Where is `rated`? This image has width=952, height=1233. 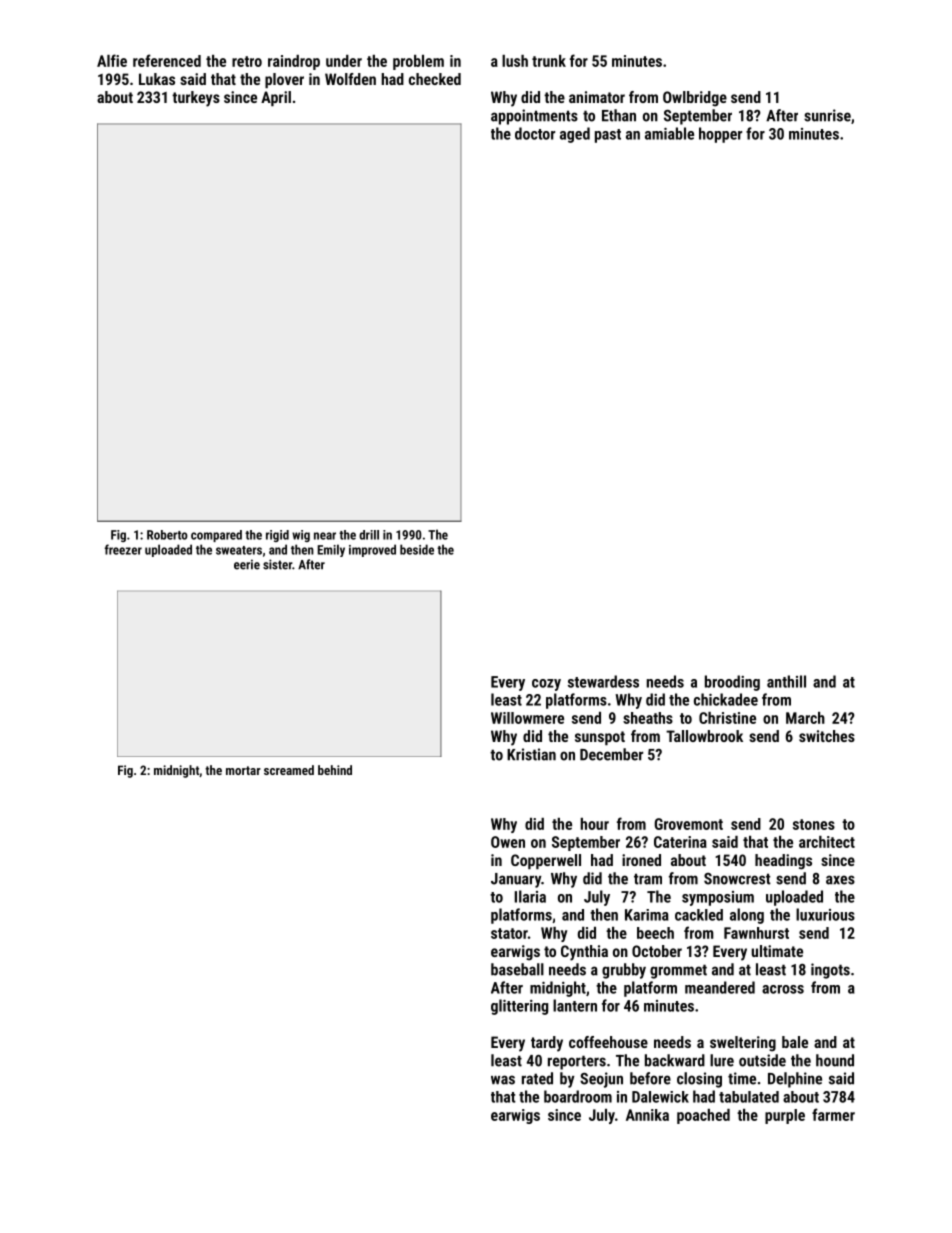 rated is located at coordinates (537, 1078).
